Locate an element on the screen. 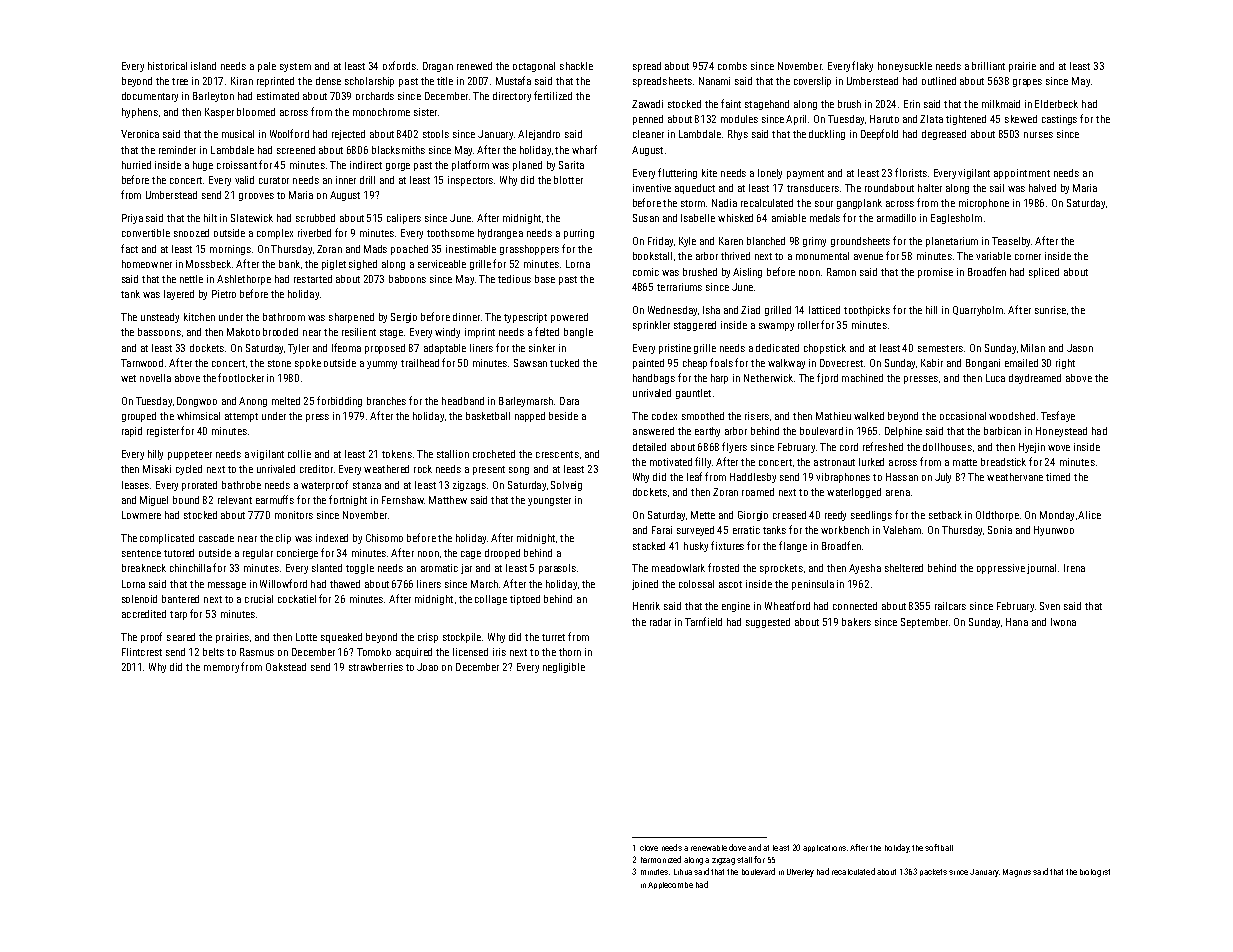  serviceable is located at coordinates (442, 264).
